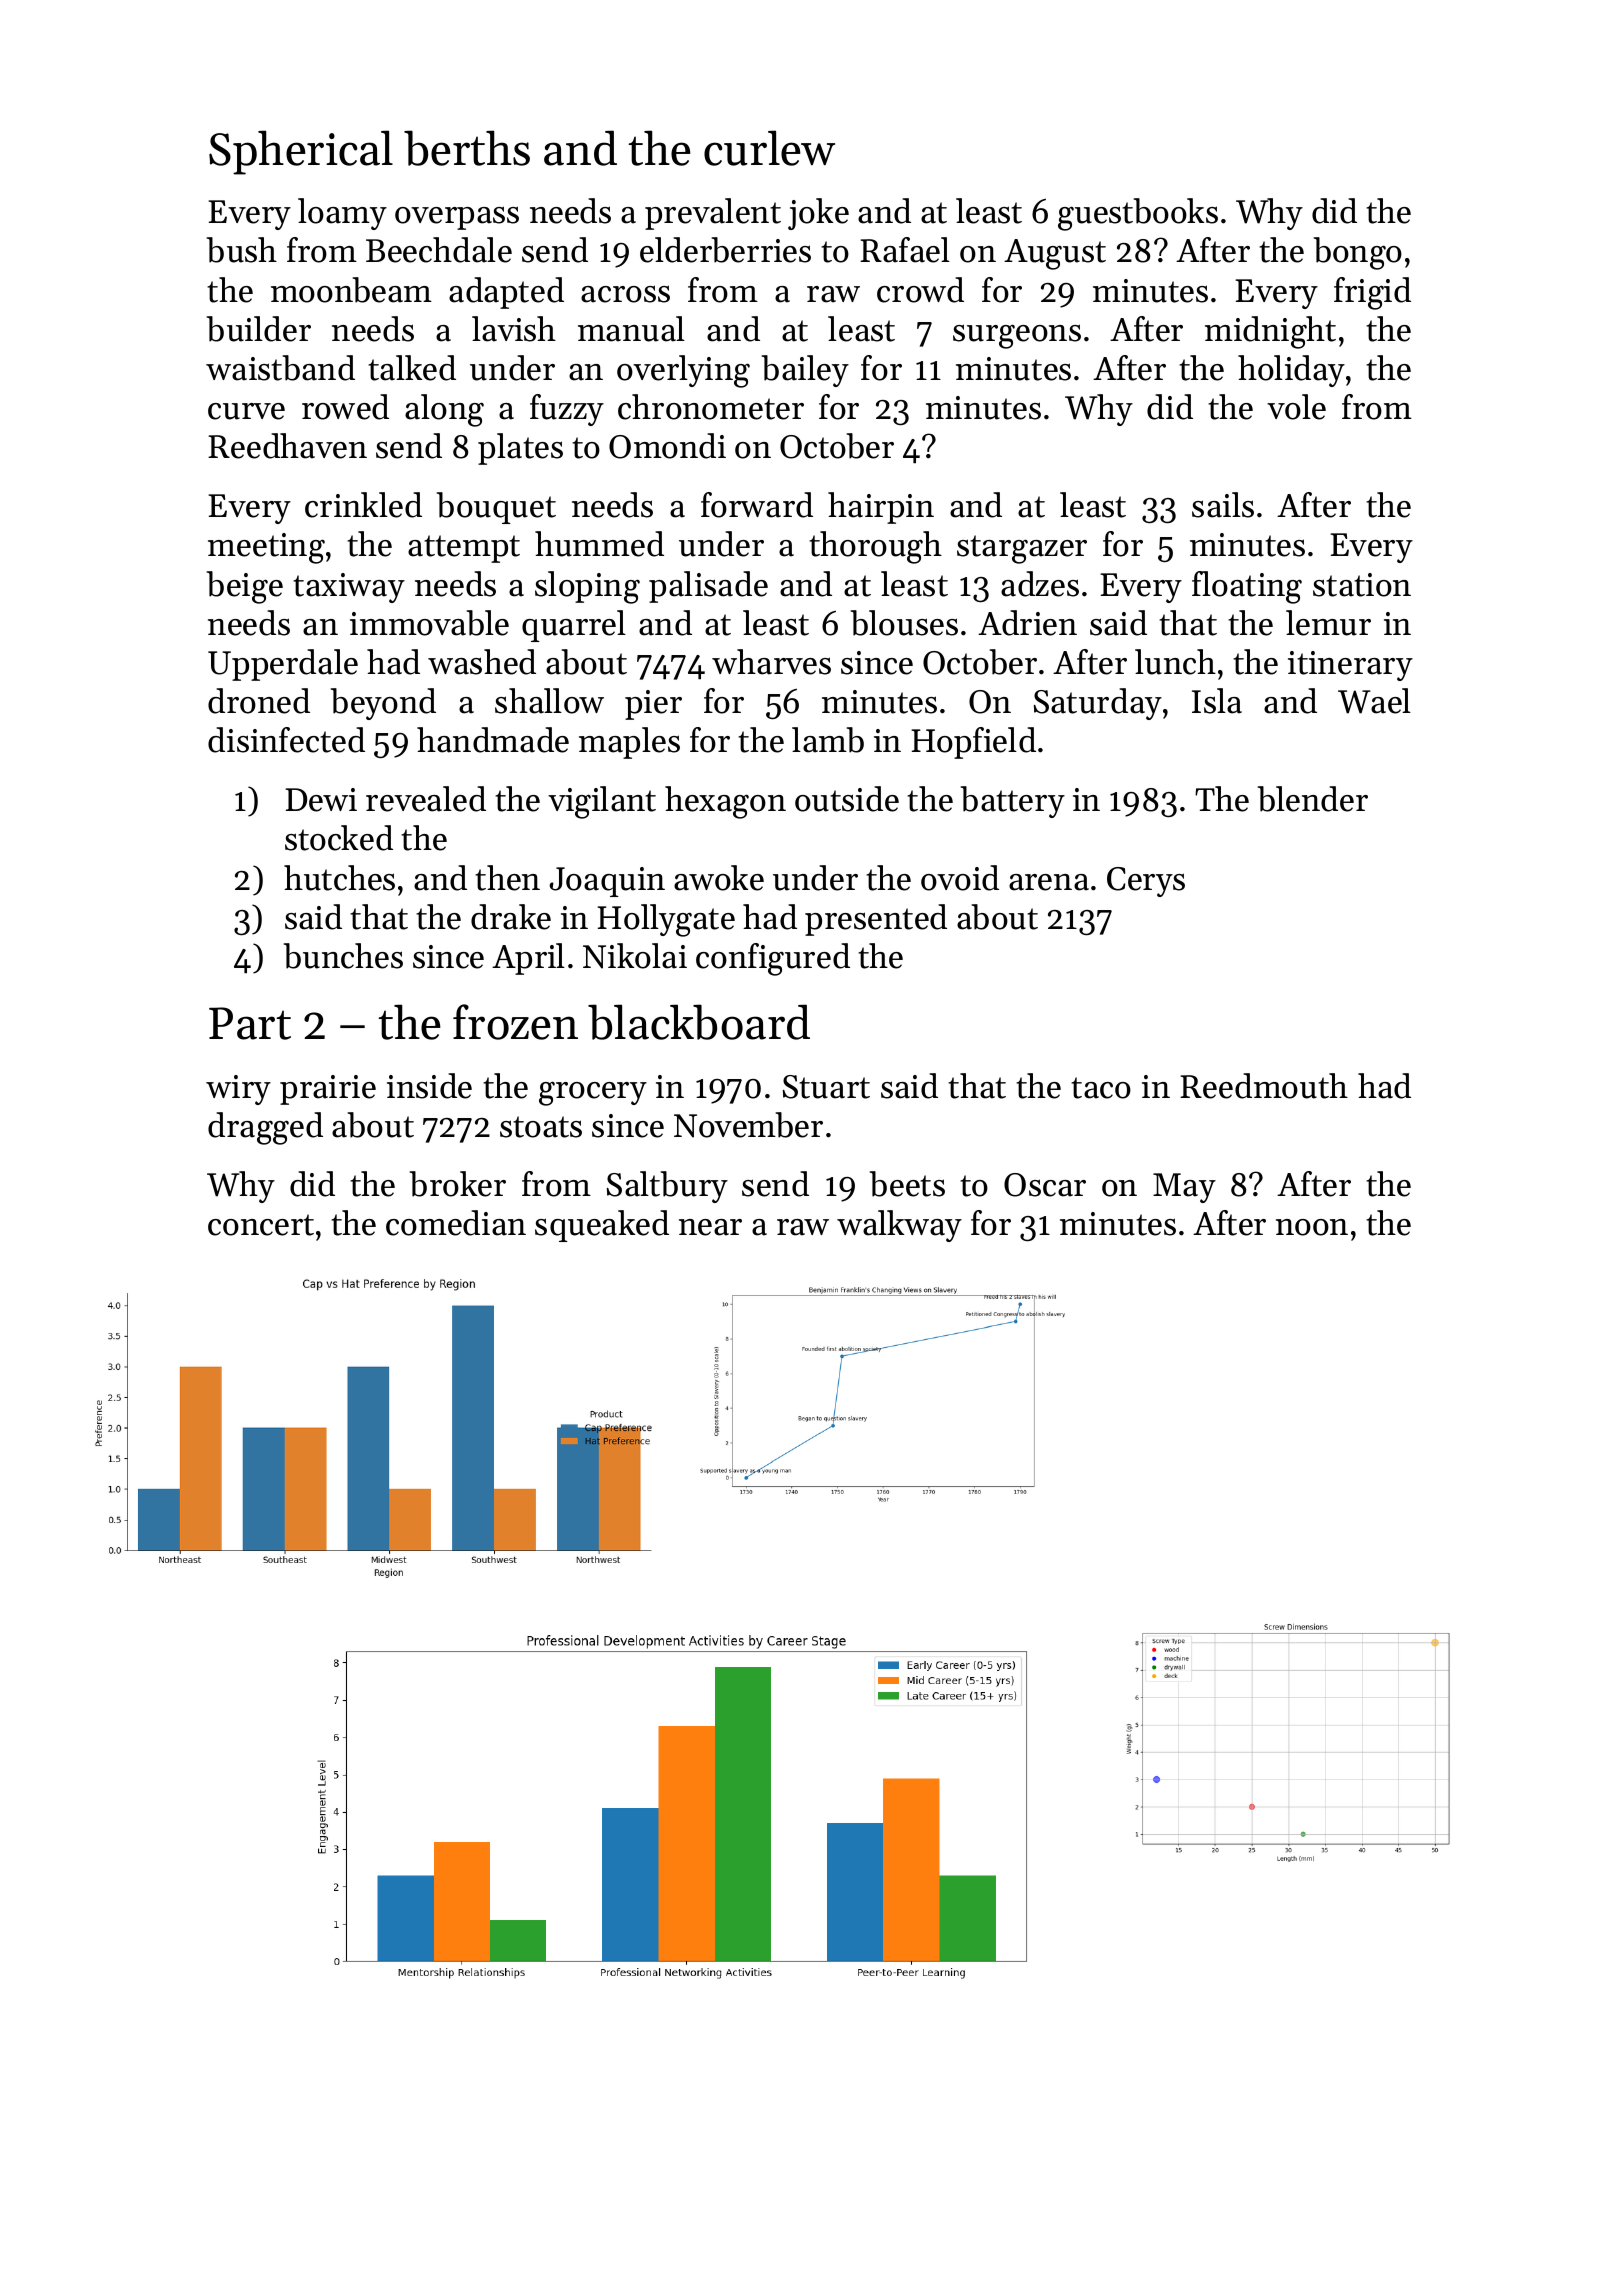  I want to click on bongo, so click(1358, 253).
